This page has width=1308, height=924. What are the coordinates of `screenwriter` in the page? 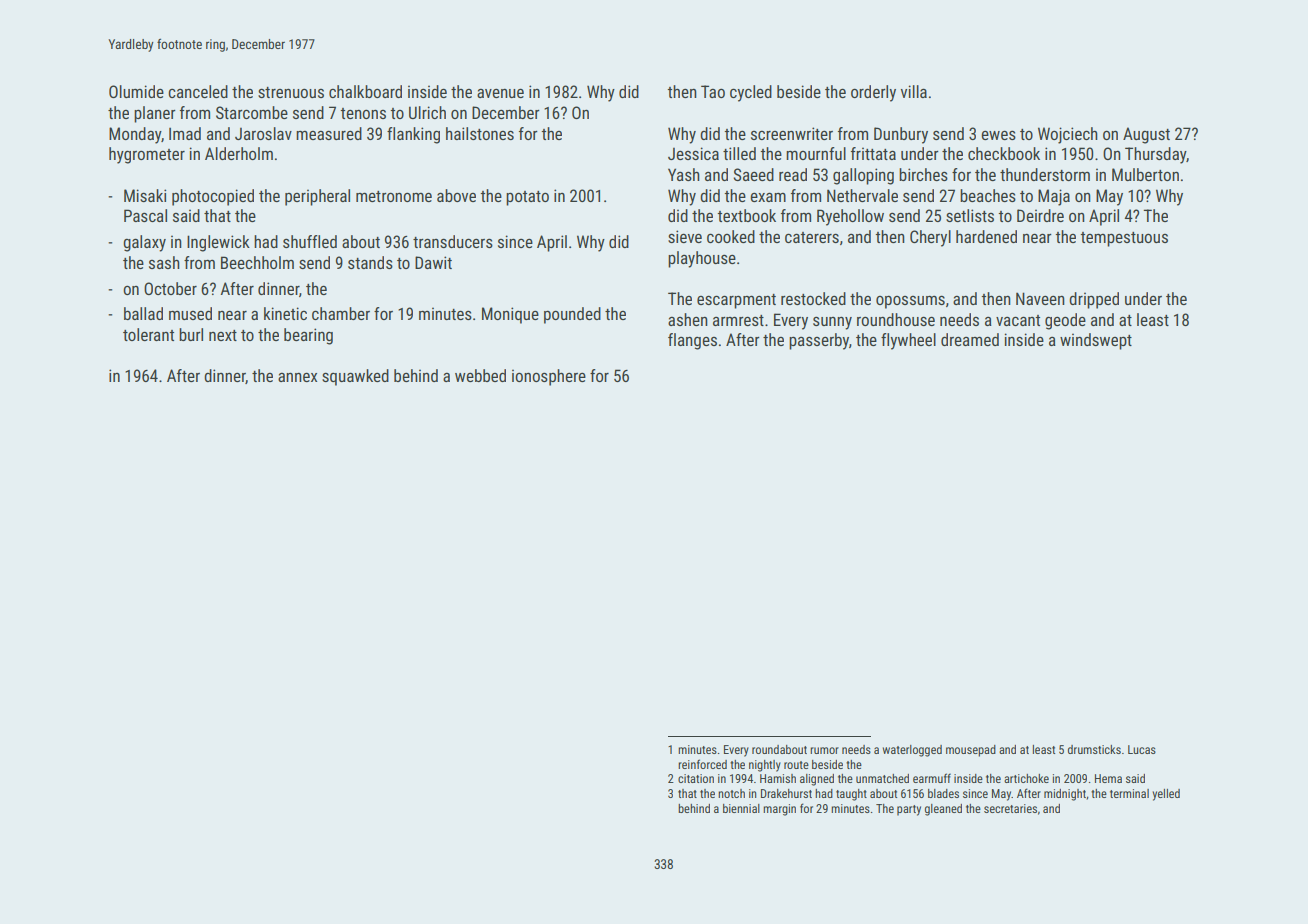 It's located at (792, 133).
